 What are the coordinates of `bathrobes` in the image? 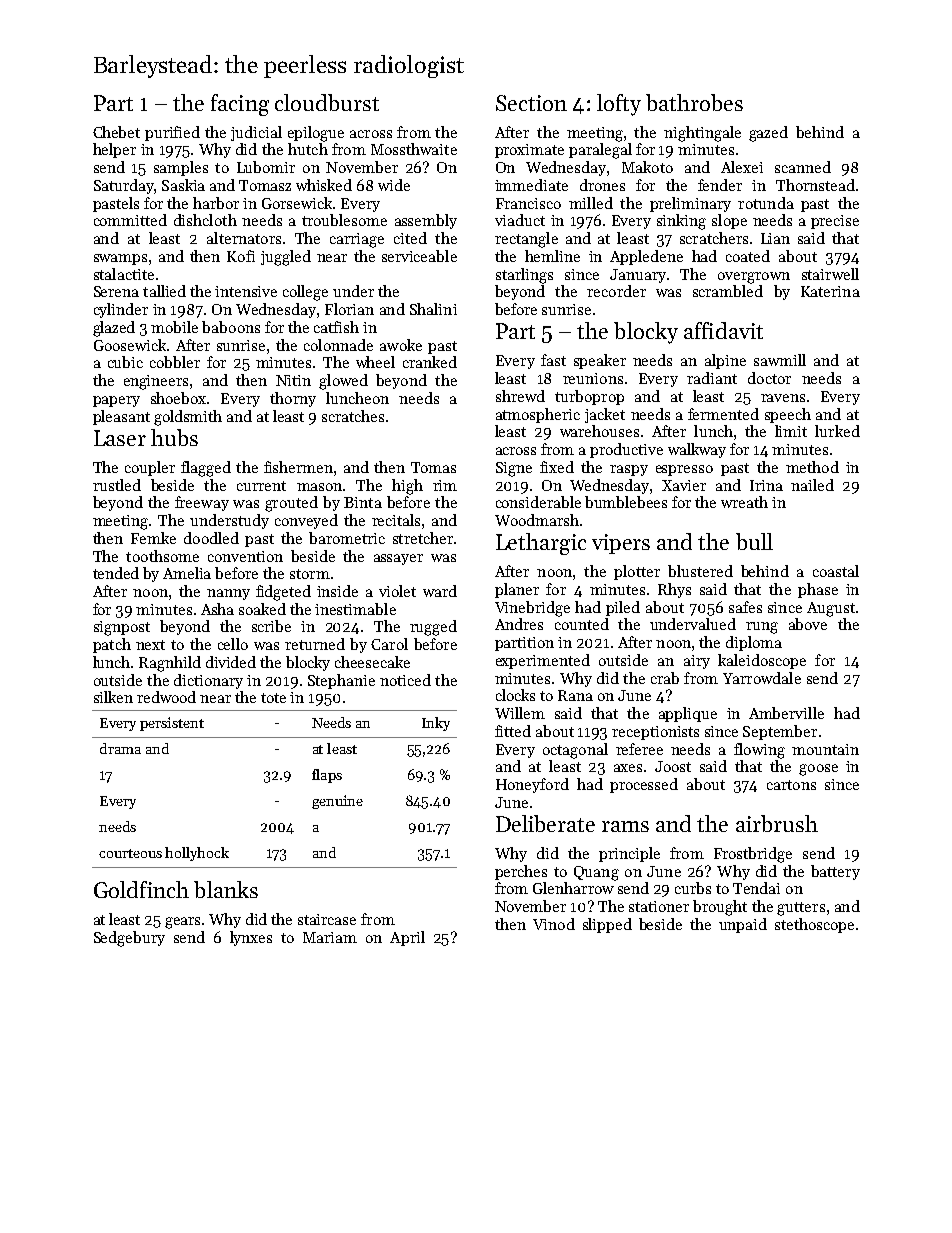 It's located at (694, 102).
